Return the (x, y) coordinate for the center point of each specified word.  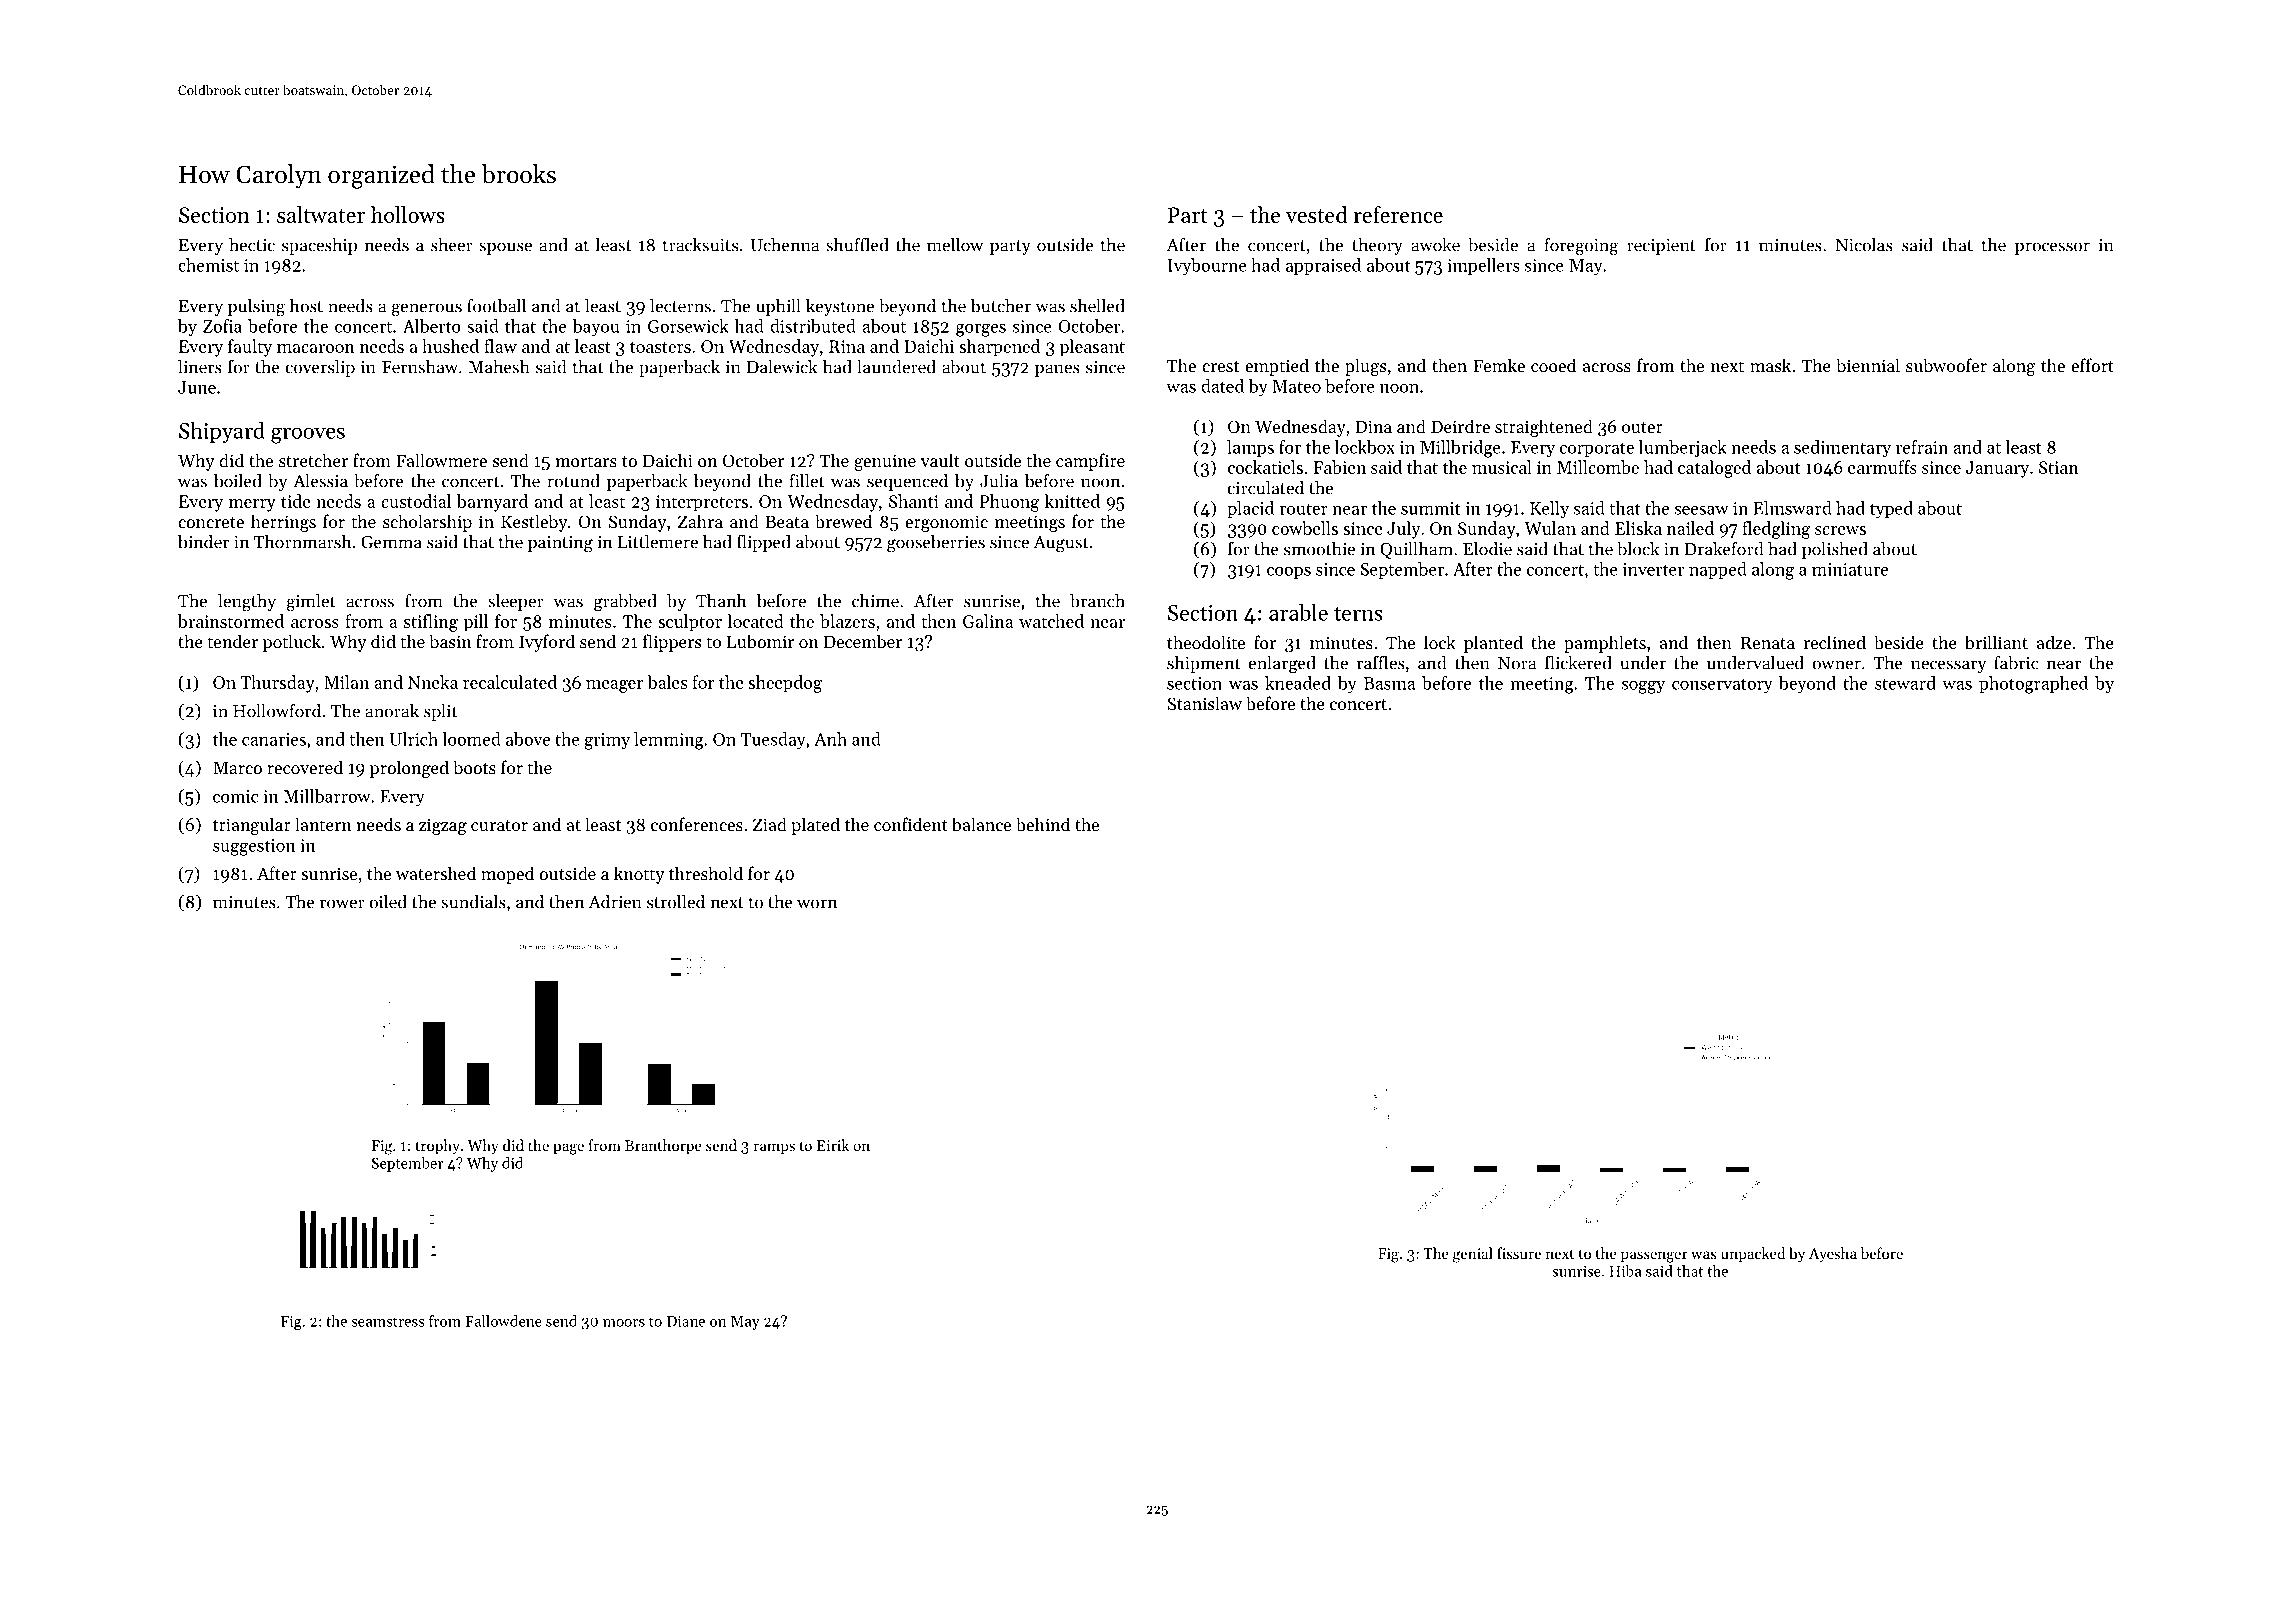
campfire (1090, 462)
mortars (586, 461)
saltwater (321, 214)
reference (1398, 214)
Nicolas (1864, 245)
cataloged (1714, 469)
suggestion (254, 847)
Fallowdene (503, 1321)
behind (1043, 824)
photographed (2033, 685)
